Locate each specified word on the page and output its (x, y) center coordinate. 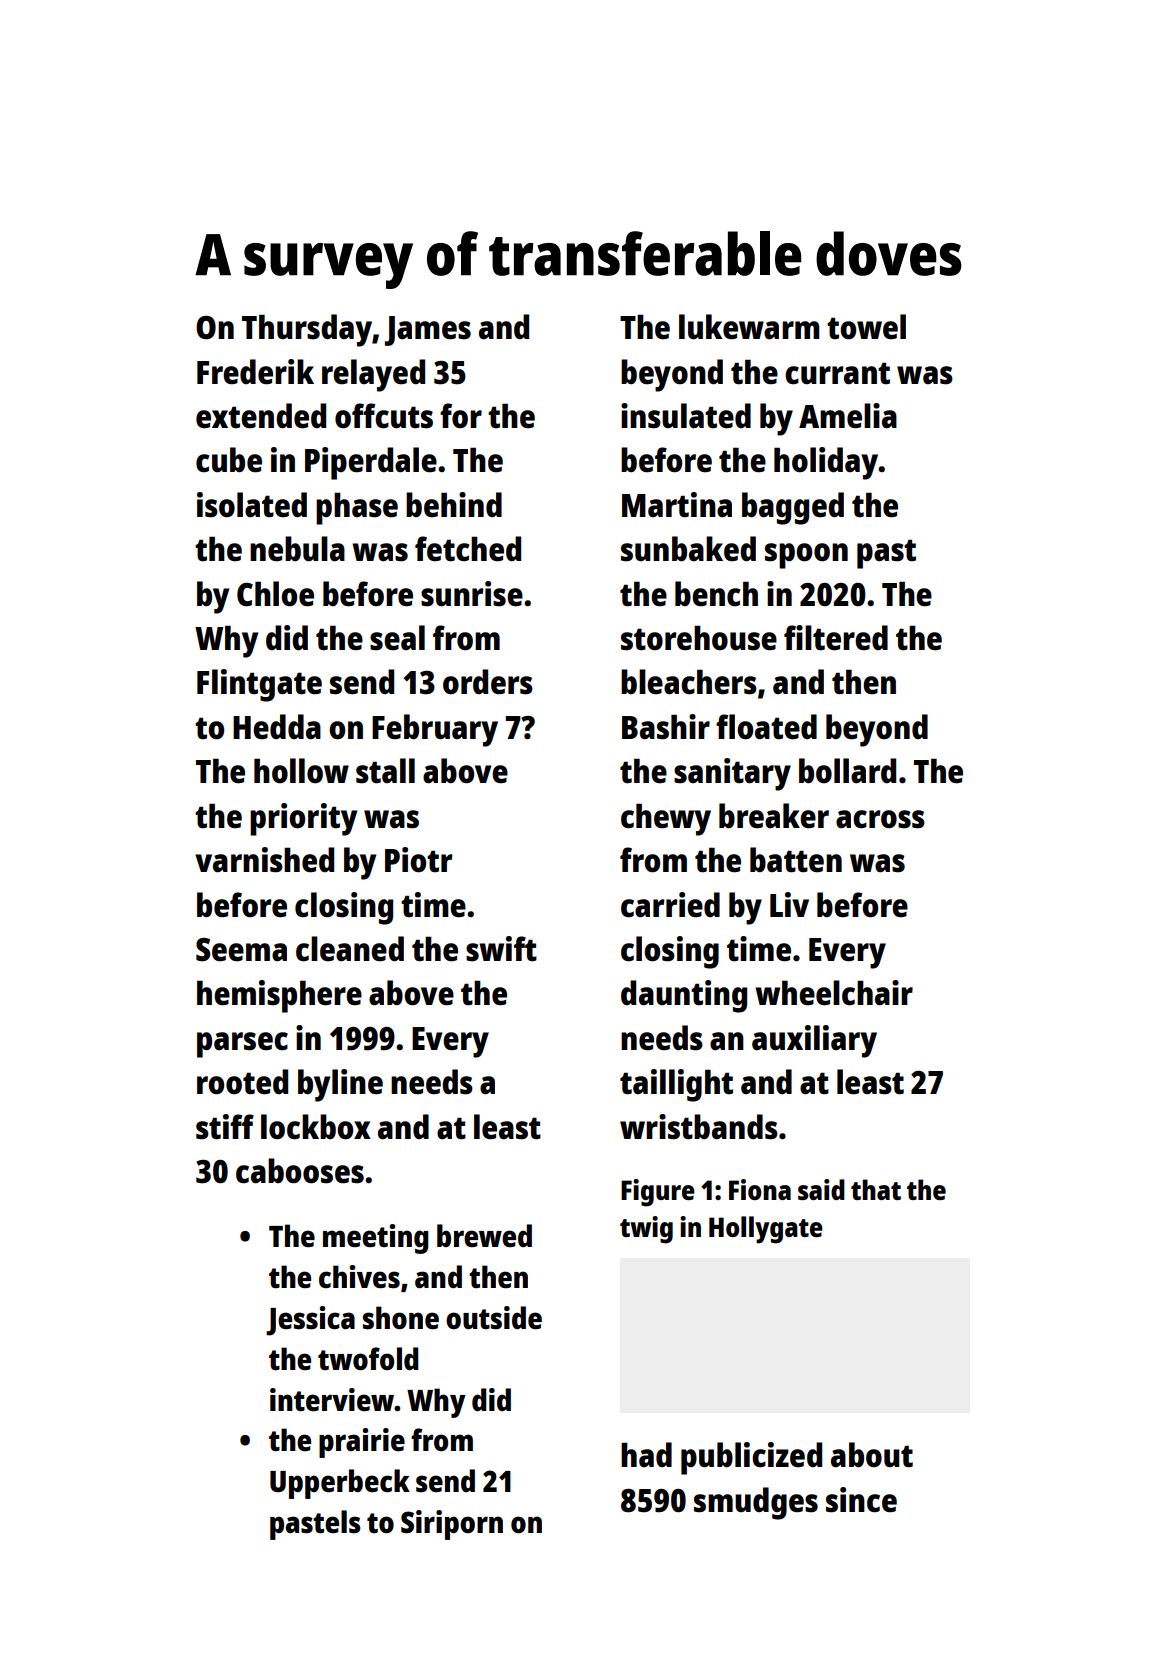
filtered (836, 638)
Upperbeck (340, 1484)
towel (866, 327)
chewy (666, 819)
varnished (264, 860)
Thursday (307, 330)
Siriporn (452, 1525)
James (428, 331)
